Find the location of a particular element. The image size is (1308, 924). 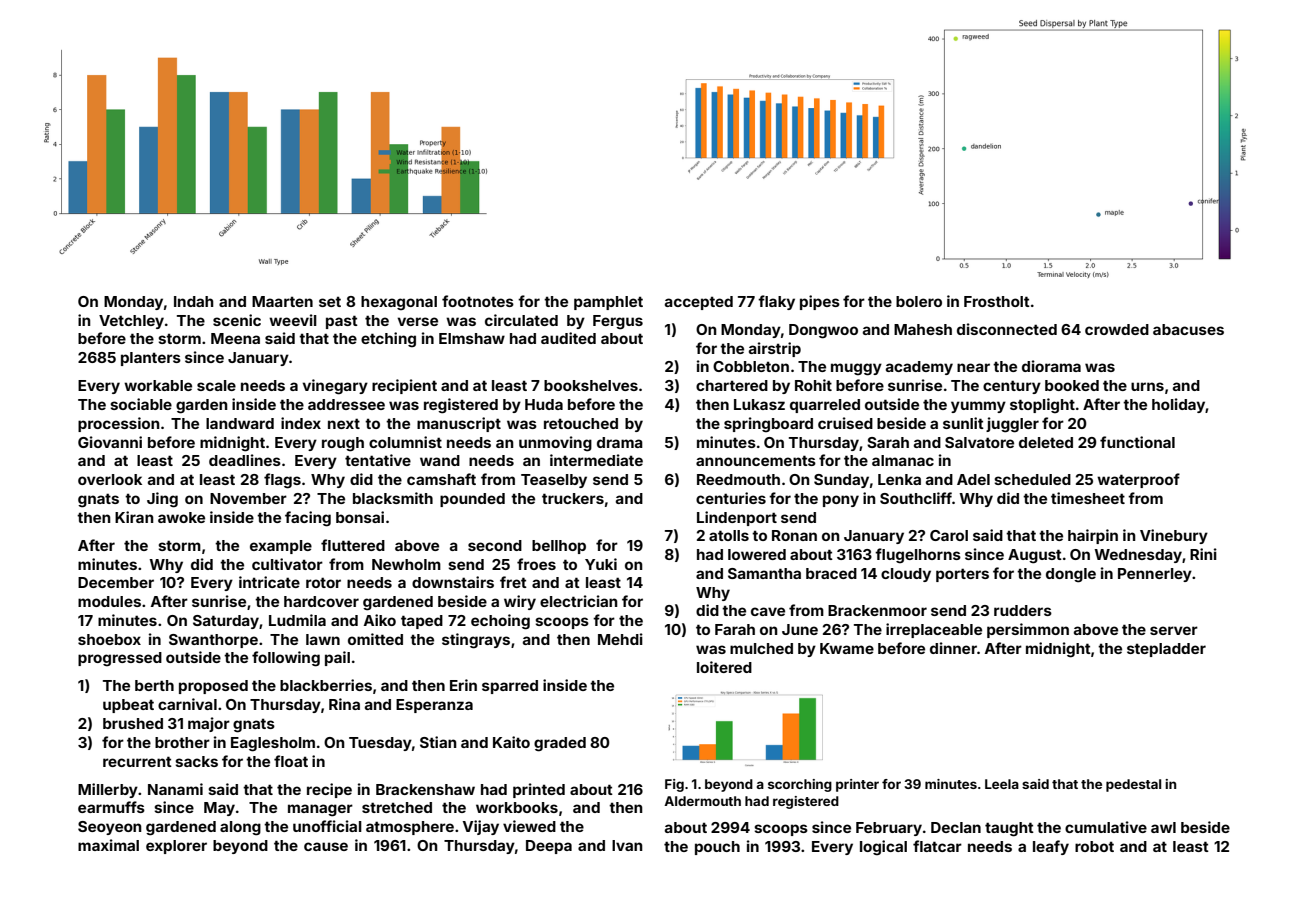

Leela is located at coordinates (1002, 784).
